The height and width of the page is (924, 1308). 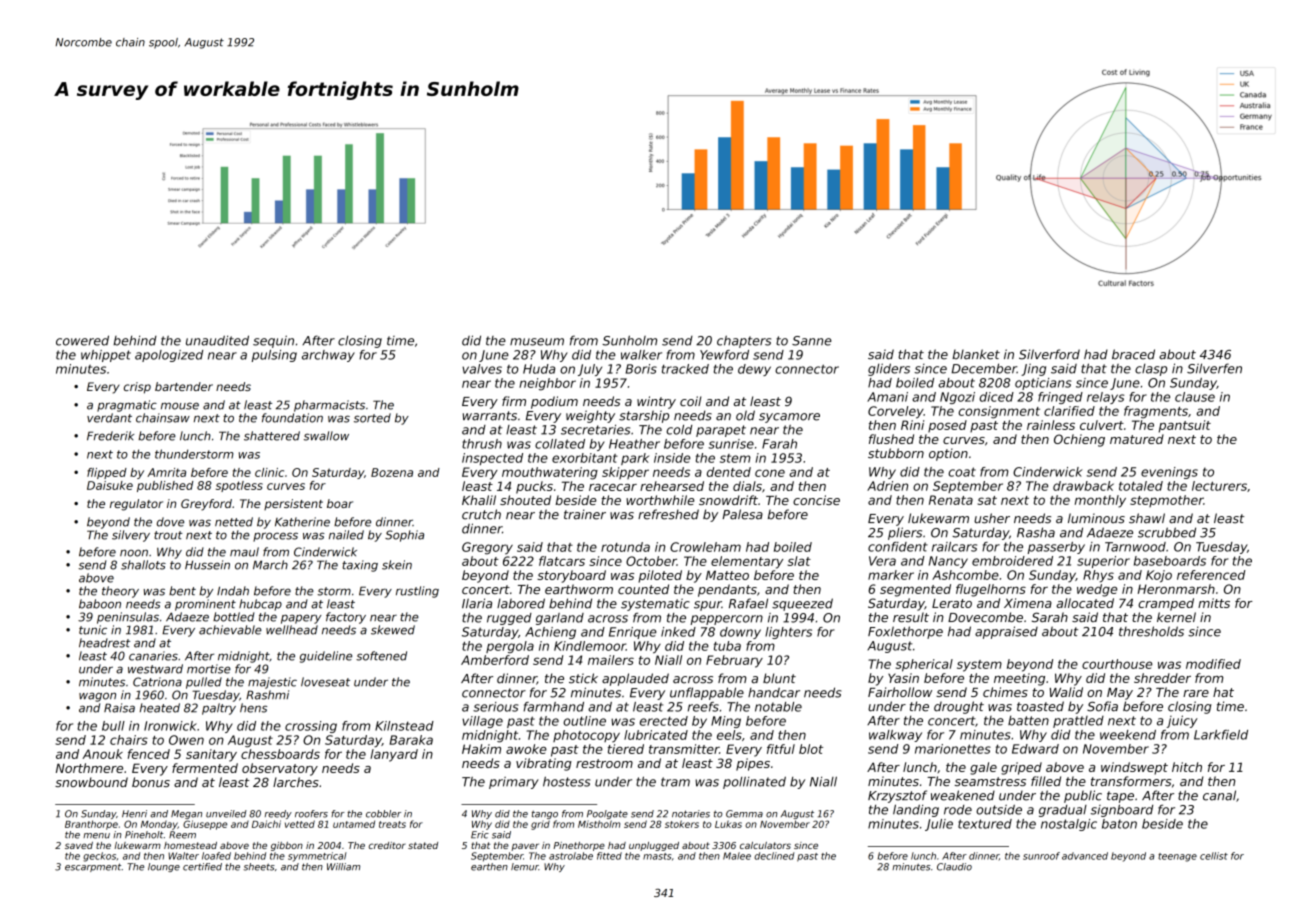 What do you see at coordinates (1196, 693) in the page?
I see `rare` at bounding box center [1196, 693].
